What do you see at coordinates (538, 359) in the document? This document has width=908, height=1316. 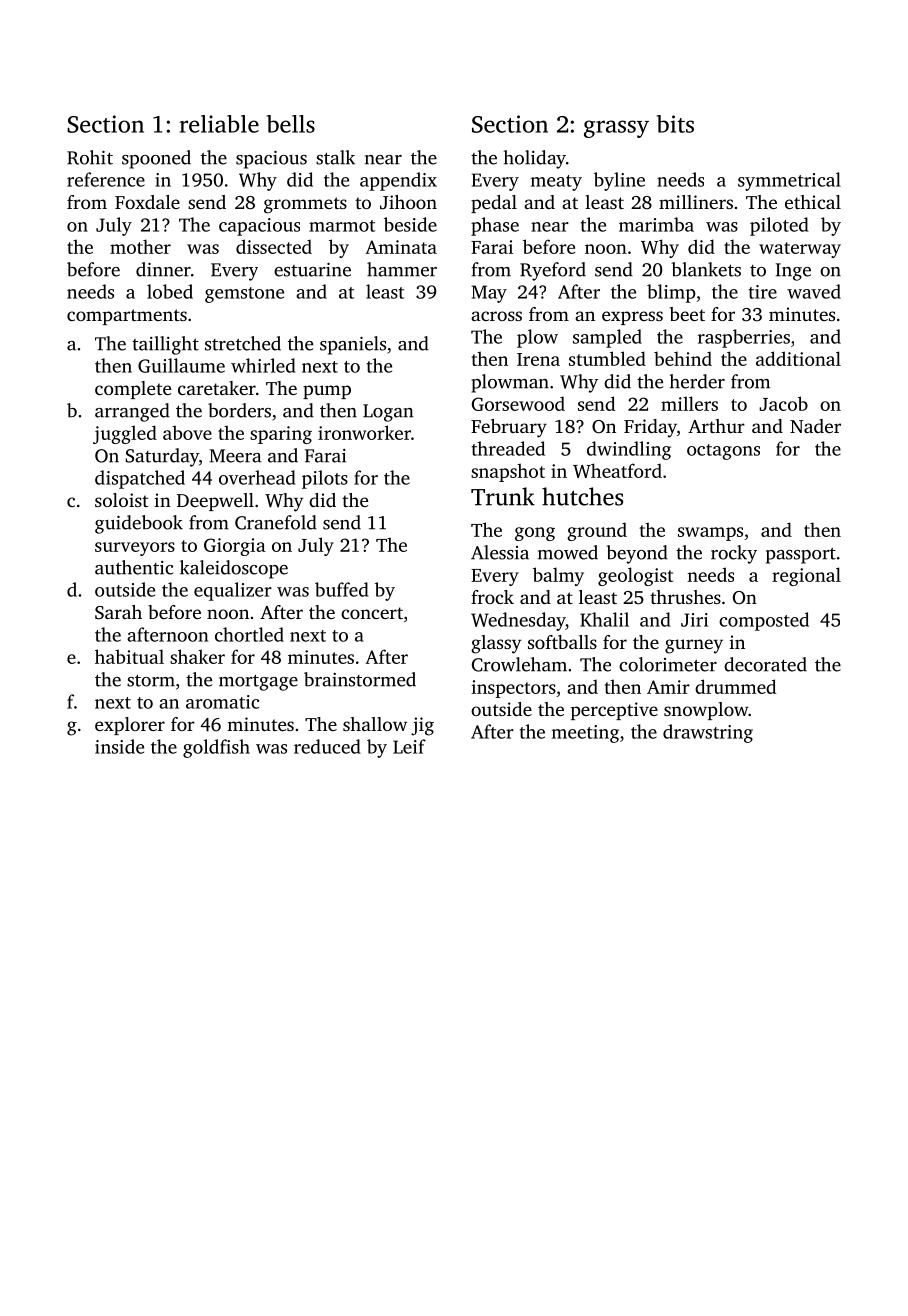 I see `Irena` at bounding box center [538, 359].
